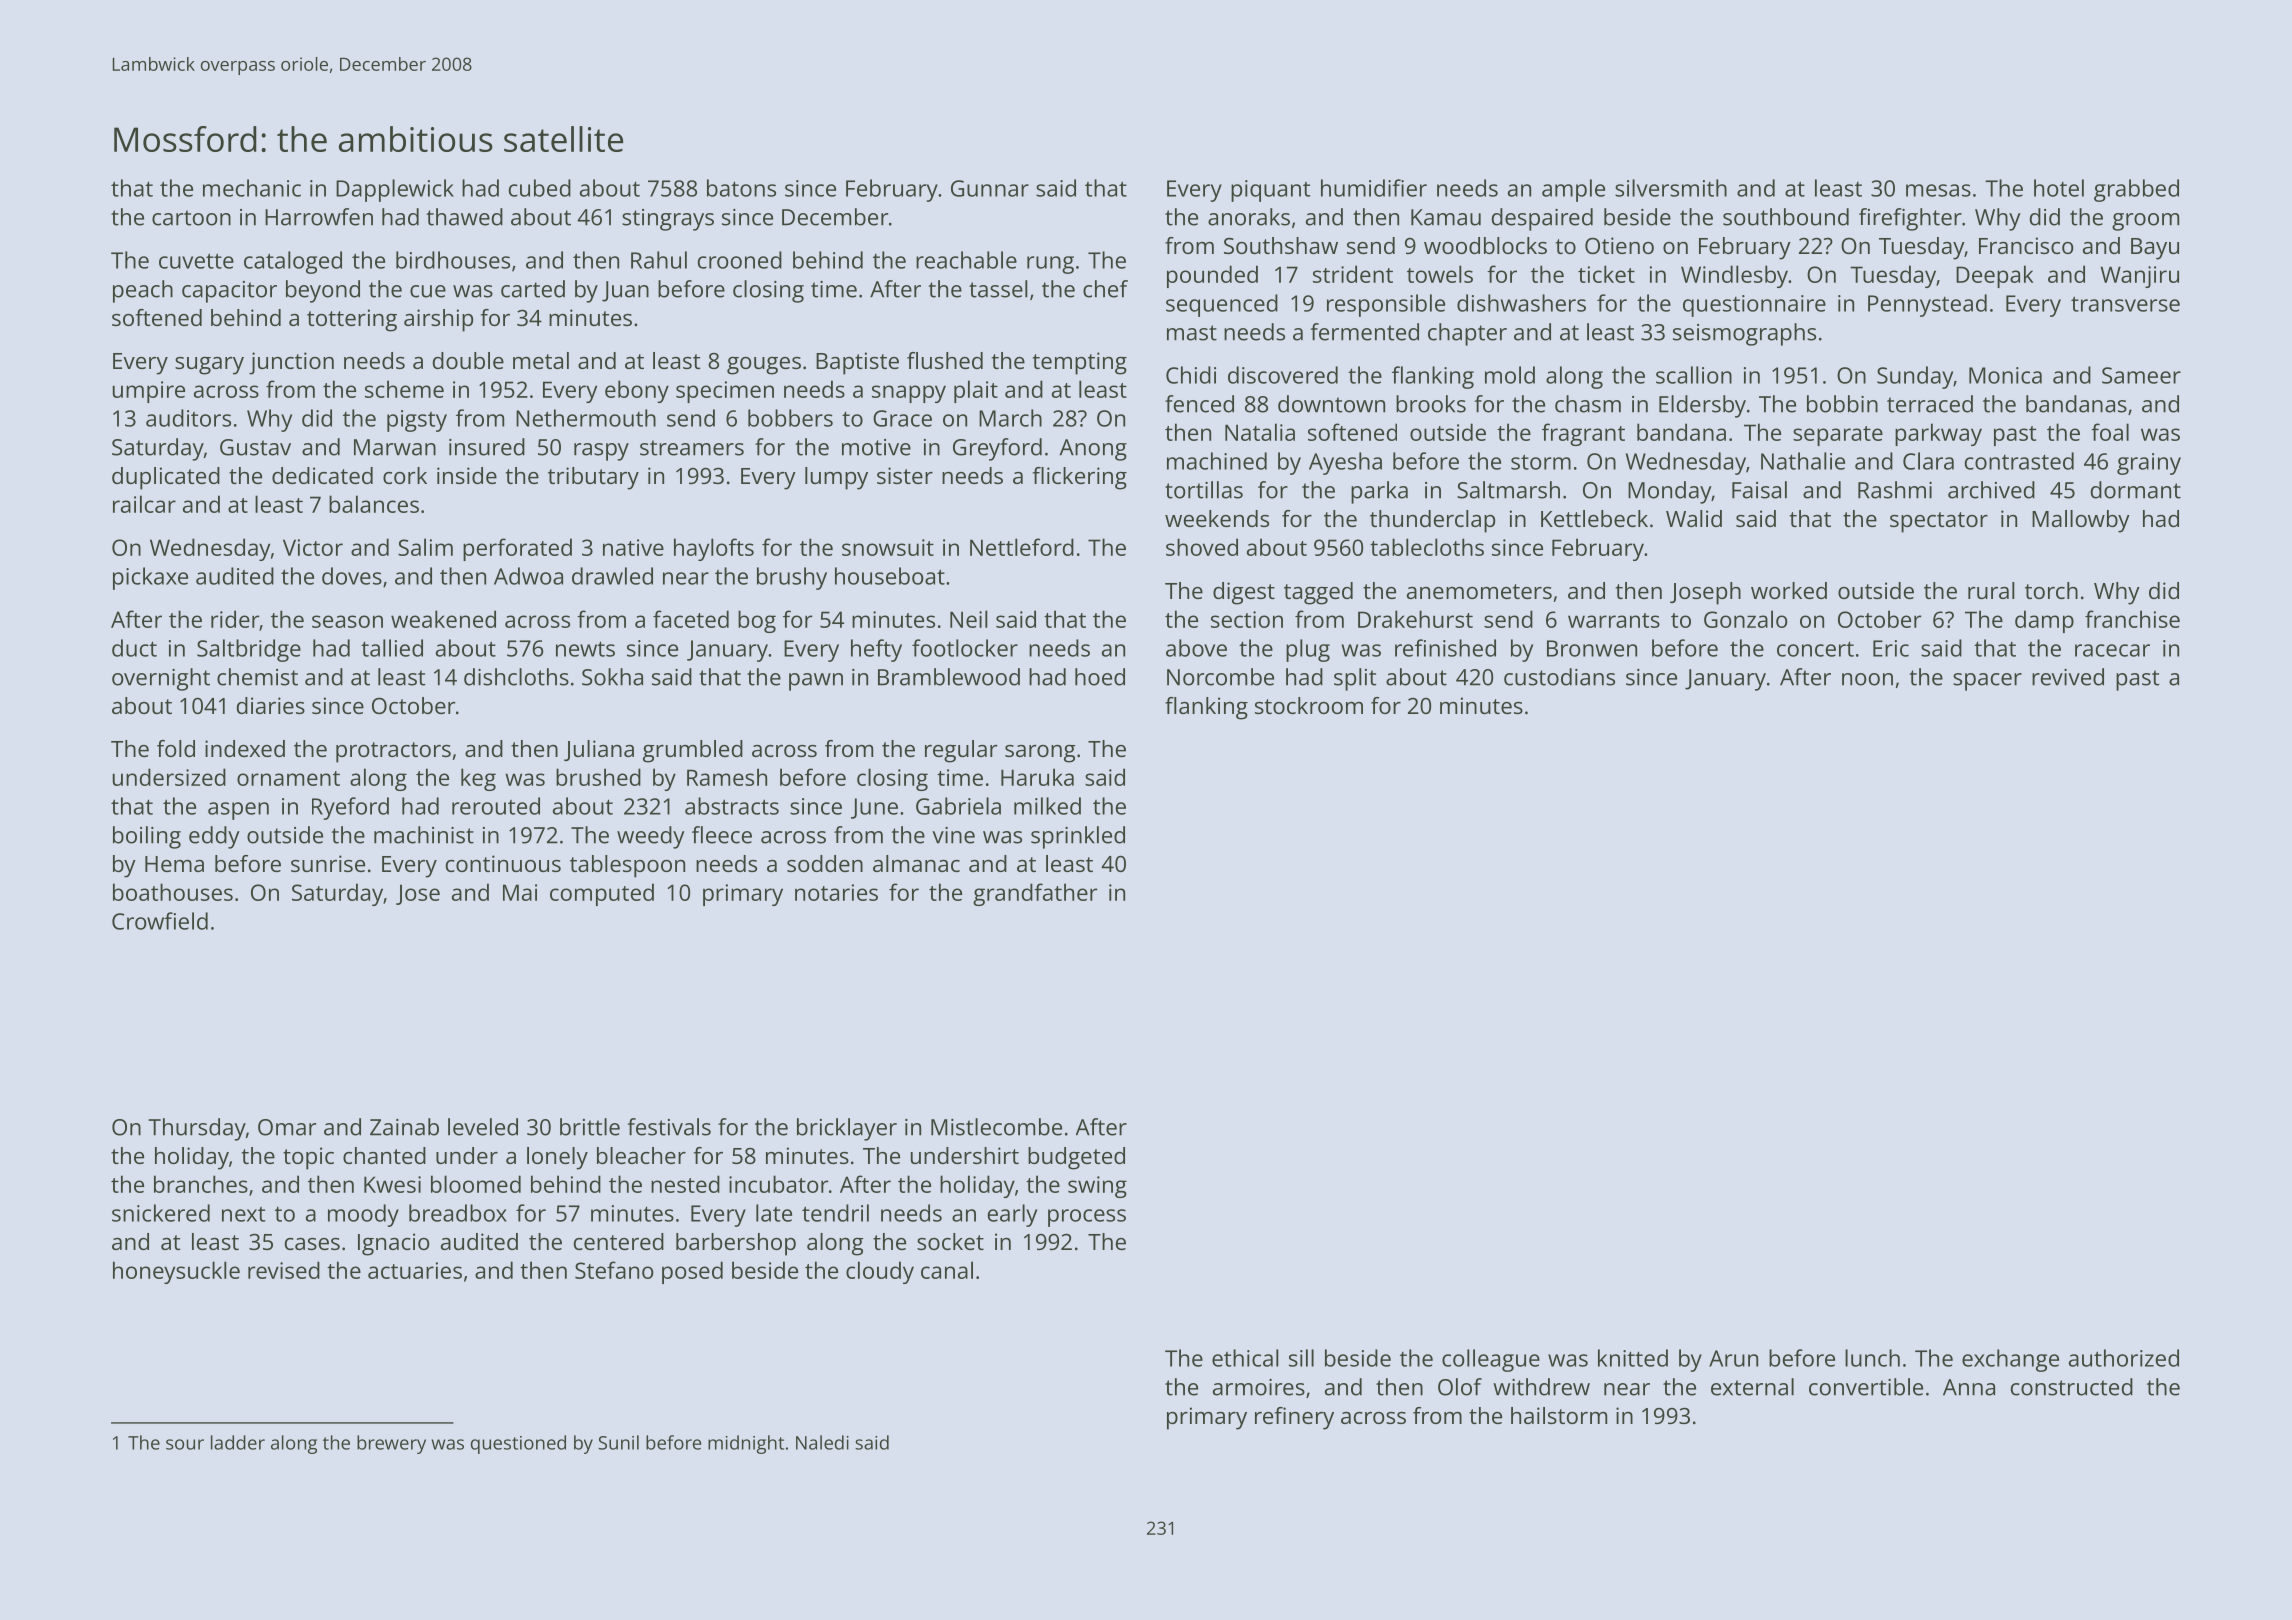 The height and width of the screenshot is (1620, 2292). What do you see at coordinates (2081, 521) in the screenshot?
I see `Mallowby` at bounding box center [2081, 521].
